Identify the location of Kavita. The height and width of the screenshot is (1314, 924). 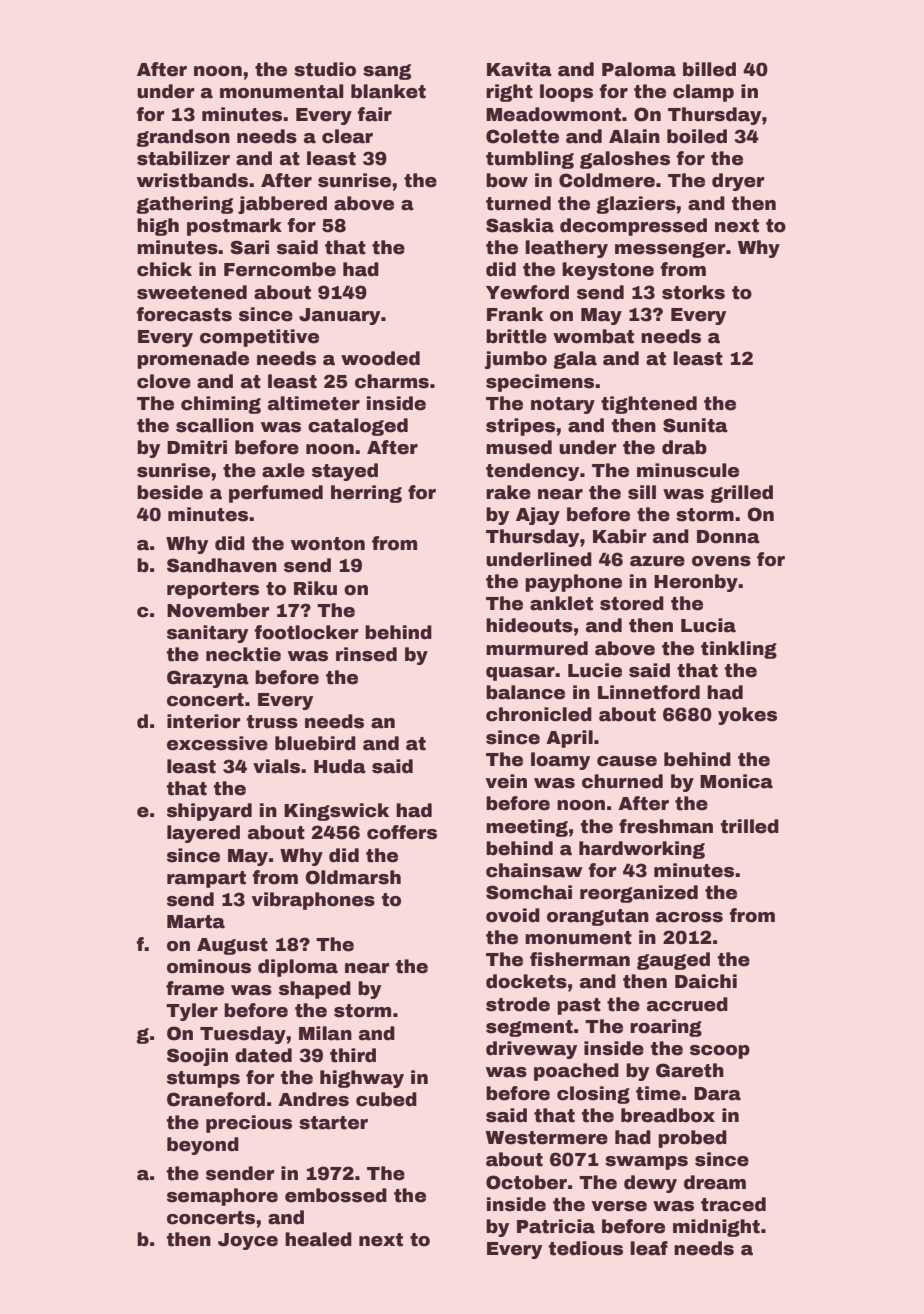
(519, 69).
